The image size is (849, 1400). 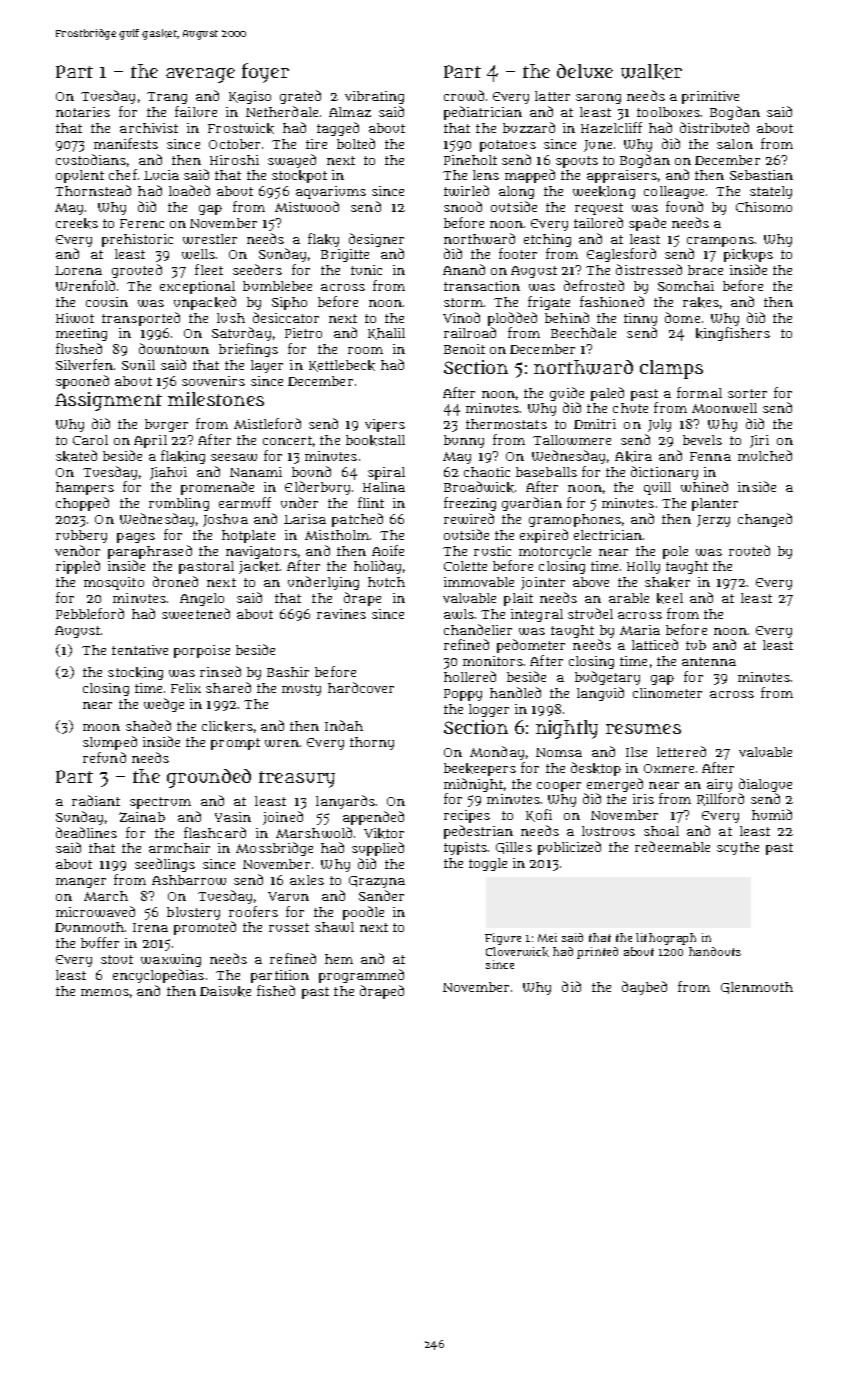 What do you see at coordinates (361, 976) in the screenshot?
I see `programmed` at bounding box center [361, 976].
